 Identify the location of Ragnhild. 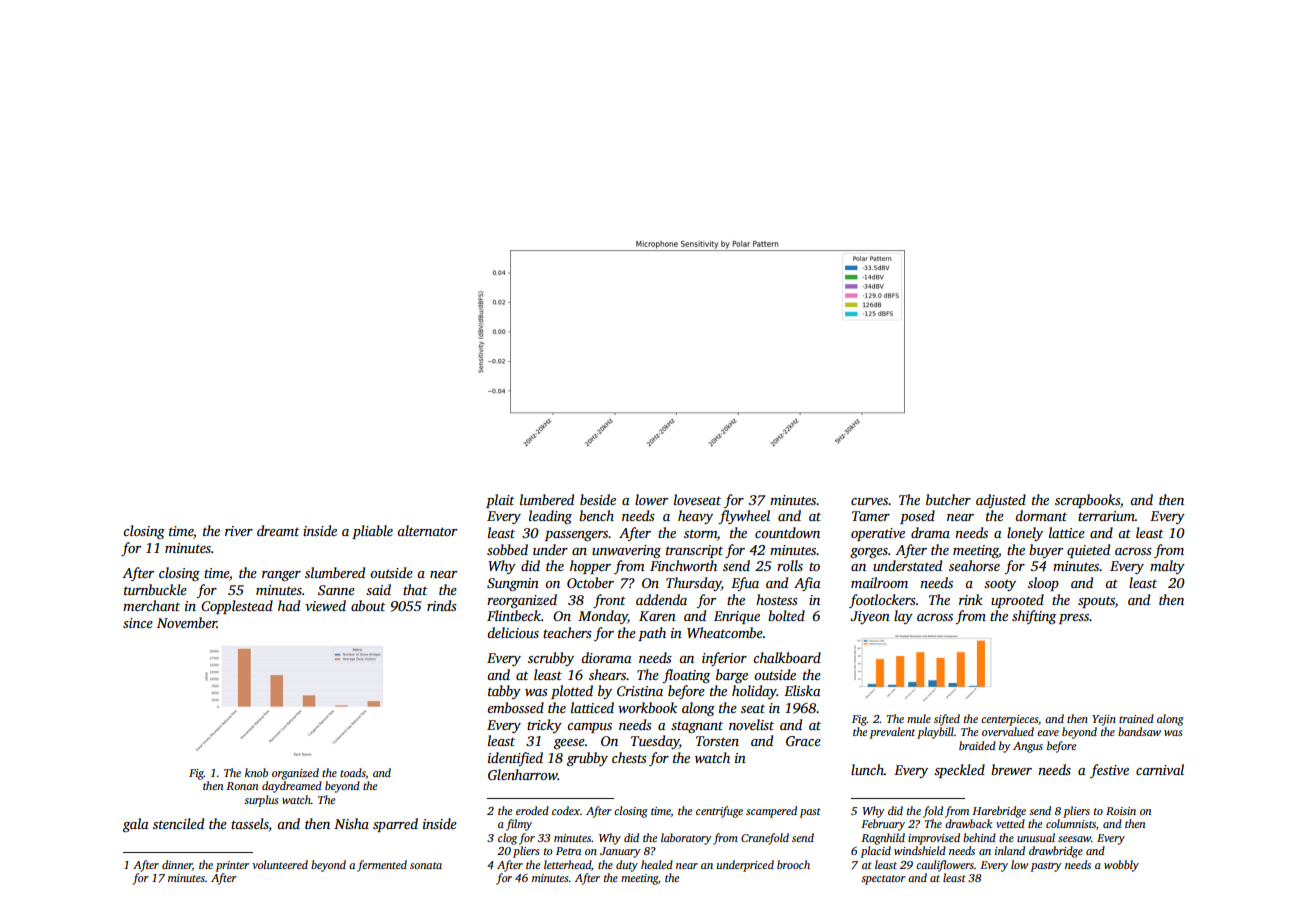
(883, 839).
